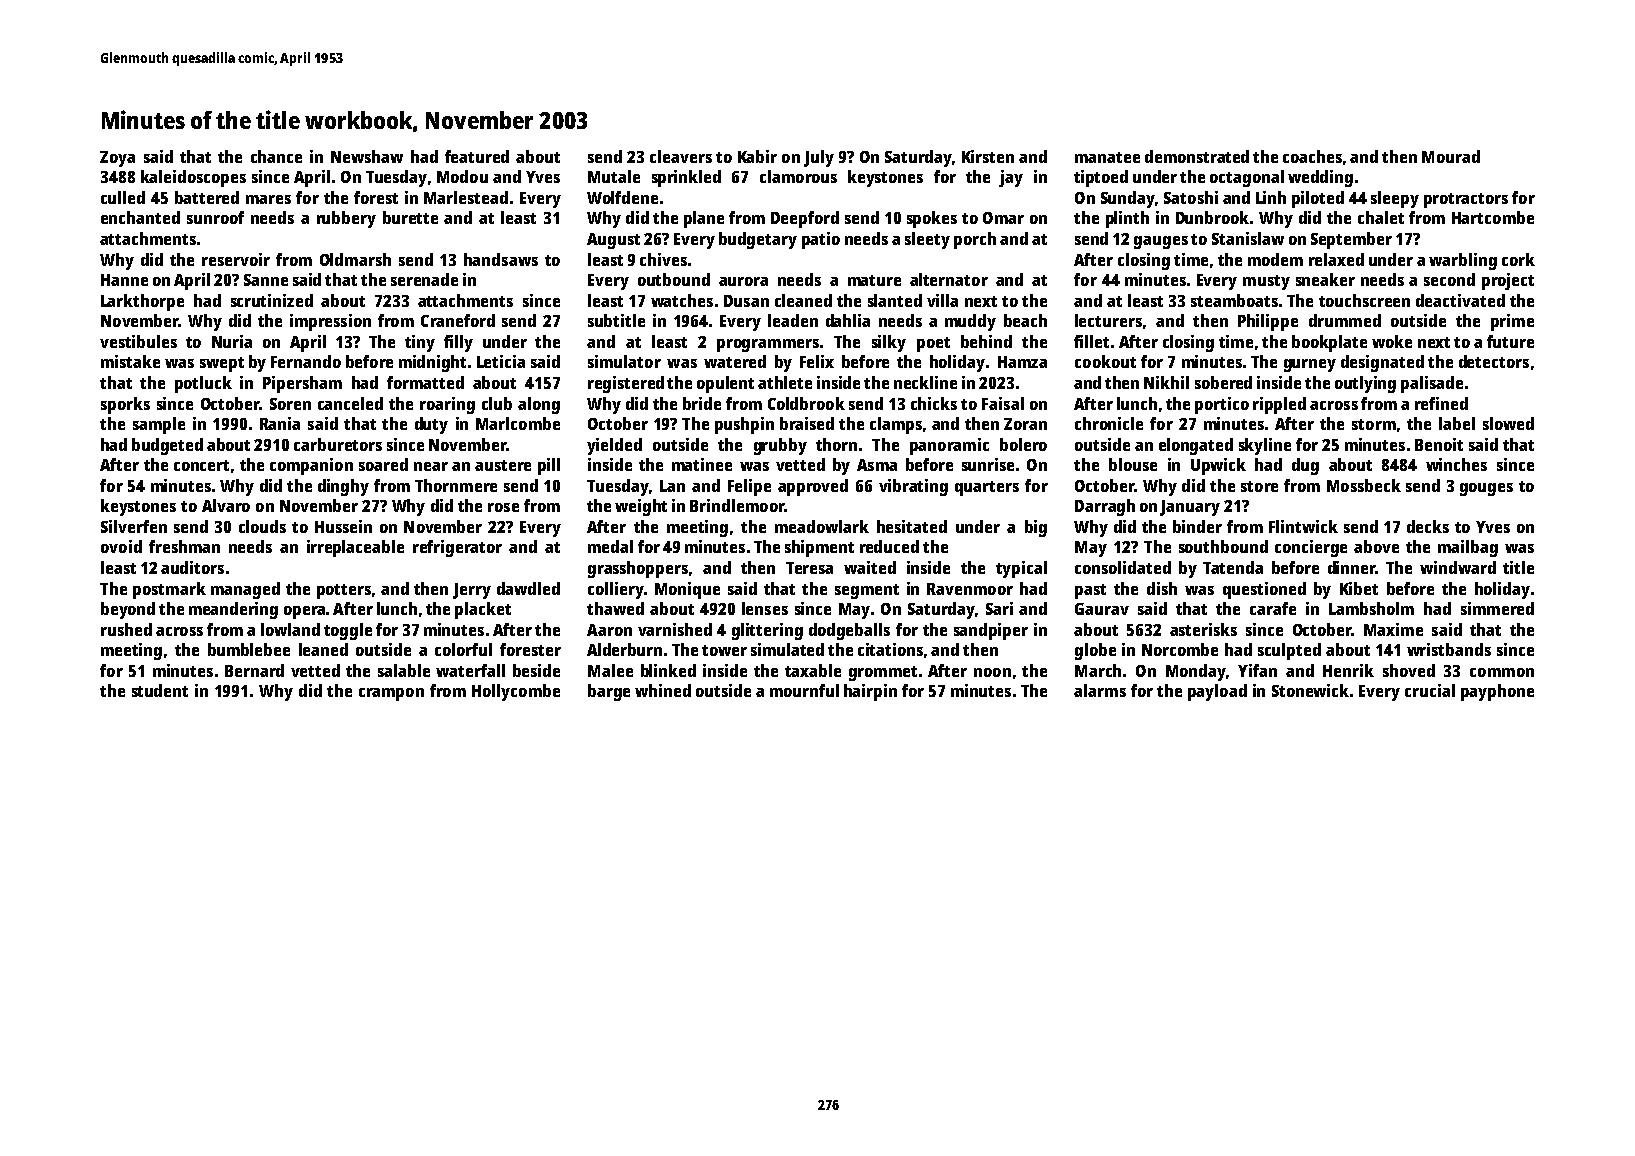  Describe the element at coordinates (276, 156) in the screenshot. I see `chance` at that location.
